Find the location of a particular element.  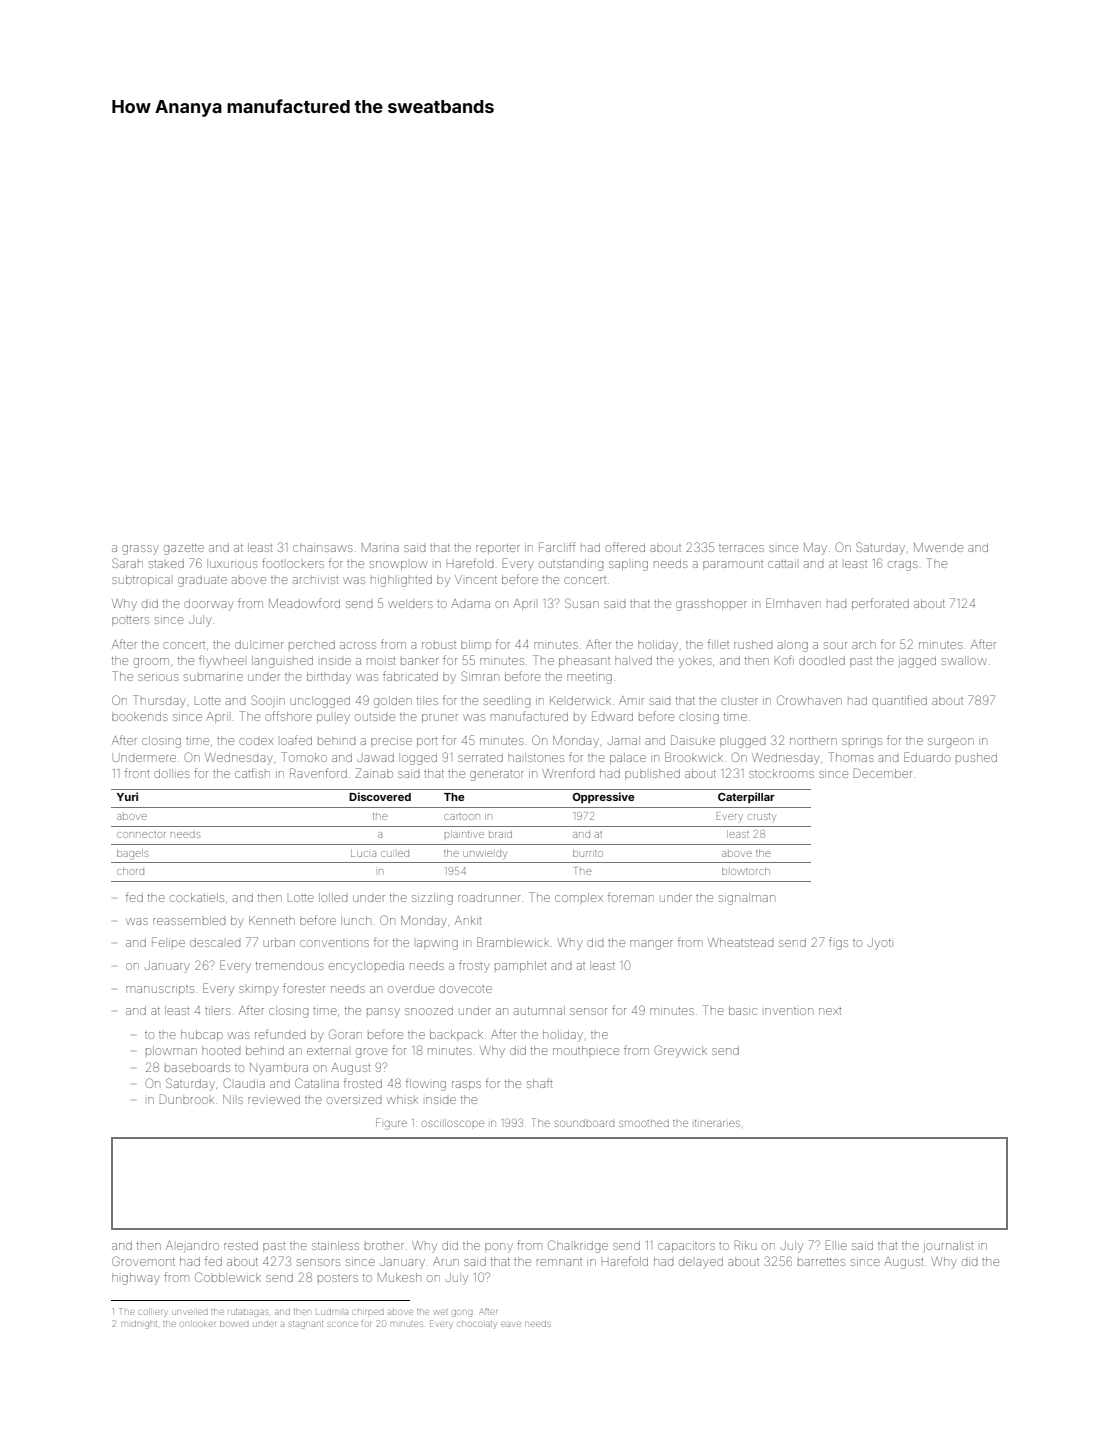

gazette is located at coordinates (184, 549).
